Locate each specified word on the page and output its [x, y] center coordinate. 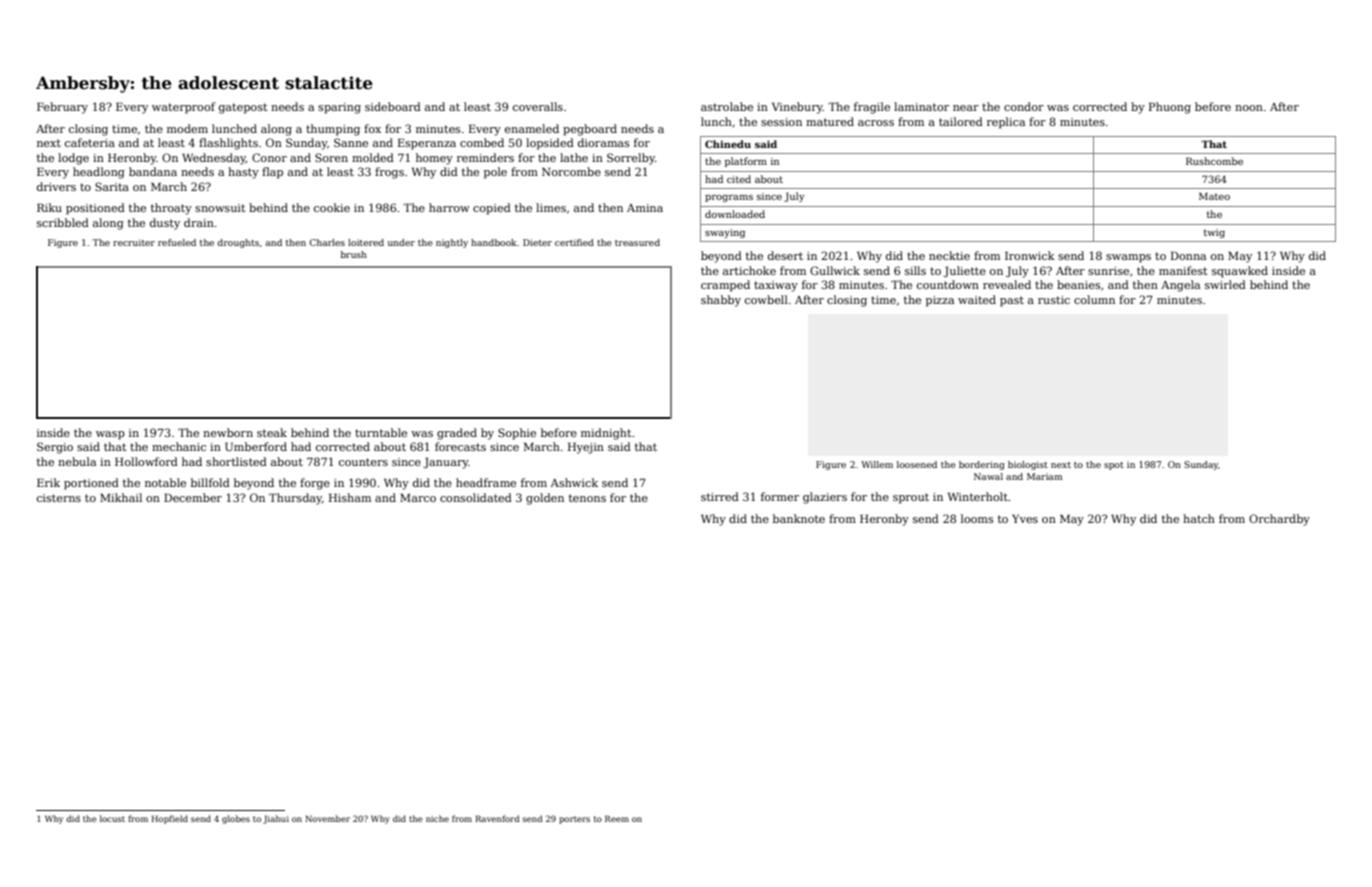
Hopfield [169, 819]
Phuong [1170, 108]
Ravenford [497, 818]
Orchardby [1279, 520]
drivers [56, 186]
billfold [210, 482]
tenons [587, 498]
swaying [725, 233]
